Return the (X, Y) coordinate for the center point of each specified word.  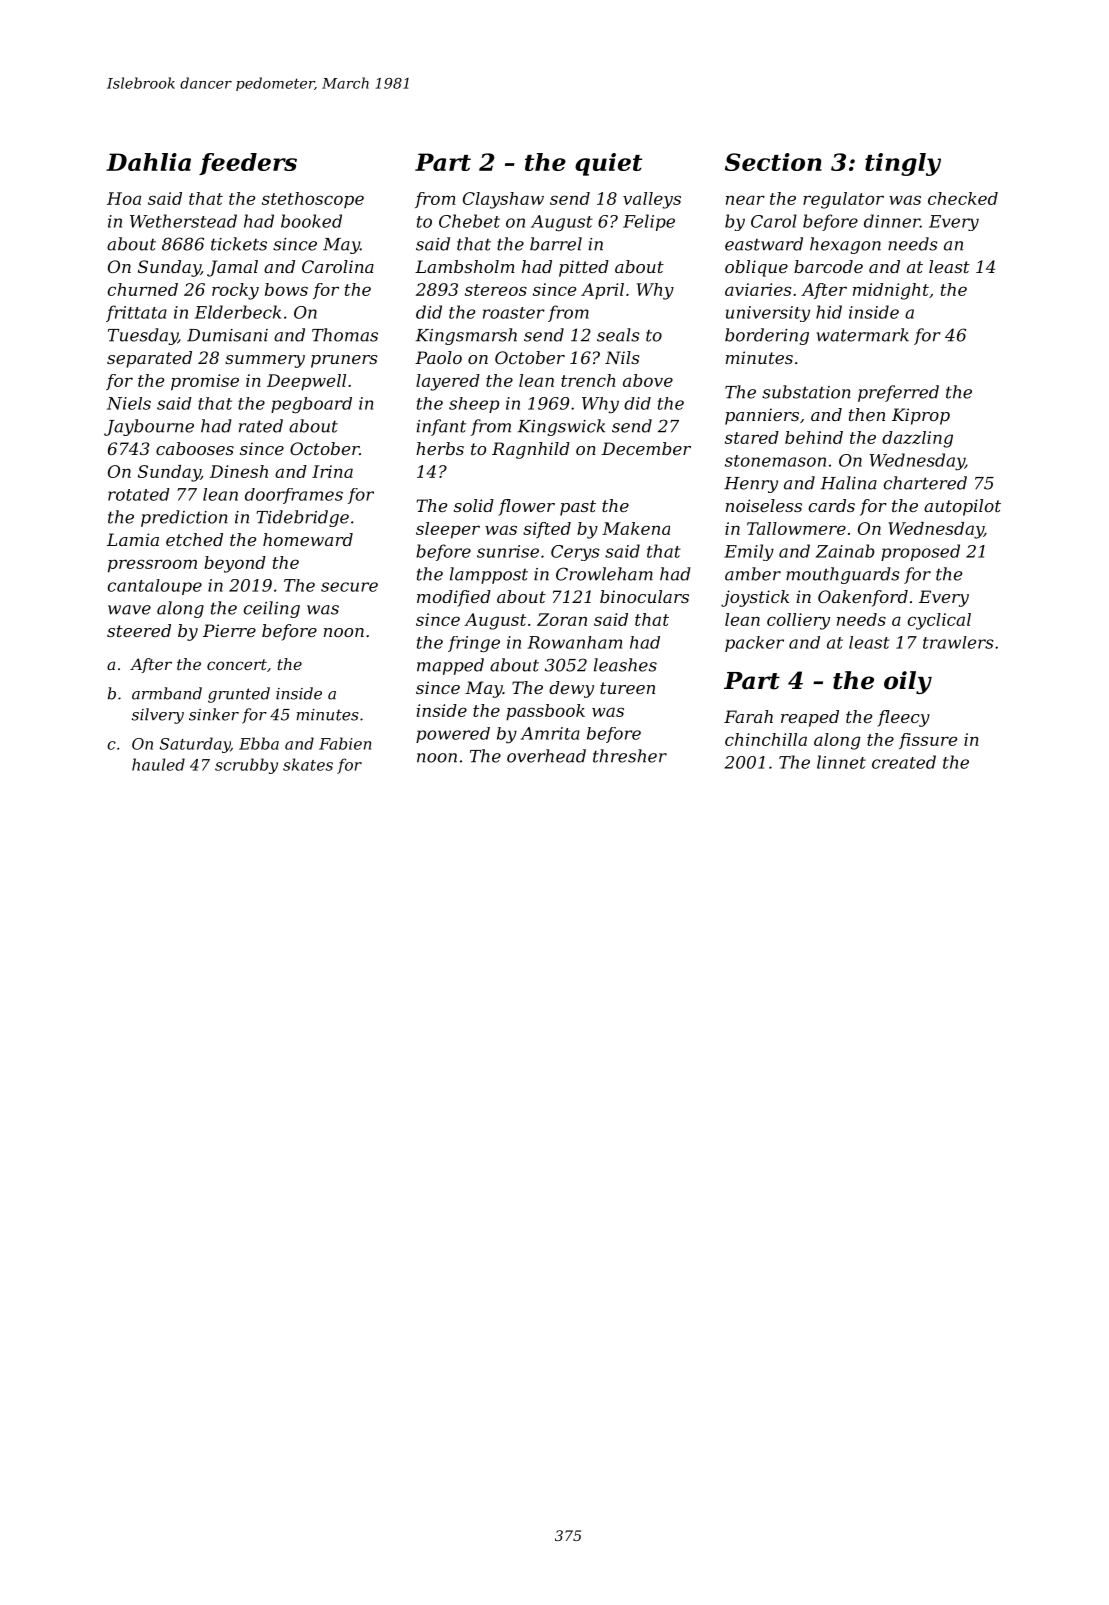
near (745, 200)
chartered (925, 483)
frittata (136, 313)
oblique (756, 268)
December (646, 448)
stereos (496, 290)
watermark (863, 335)
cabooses (195, 448)
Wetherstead (183, 221)
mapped (450, 666)
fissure (928, 741)
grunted (239, 695)
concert (237, 664)
